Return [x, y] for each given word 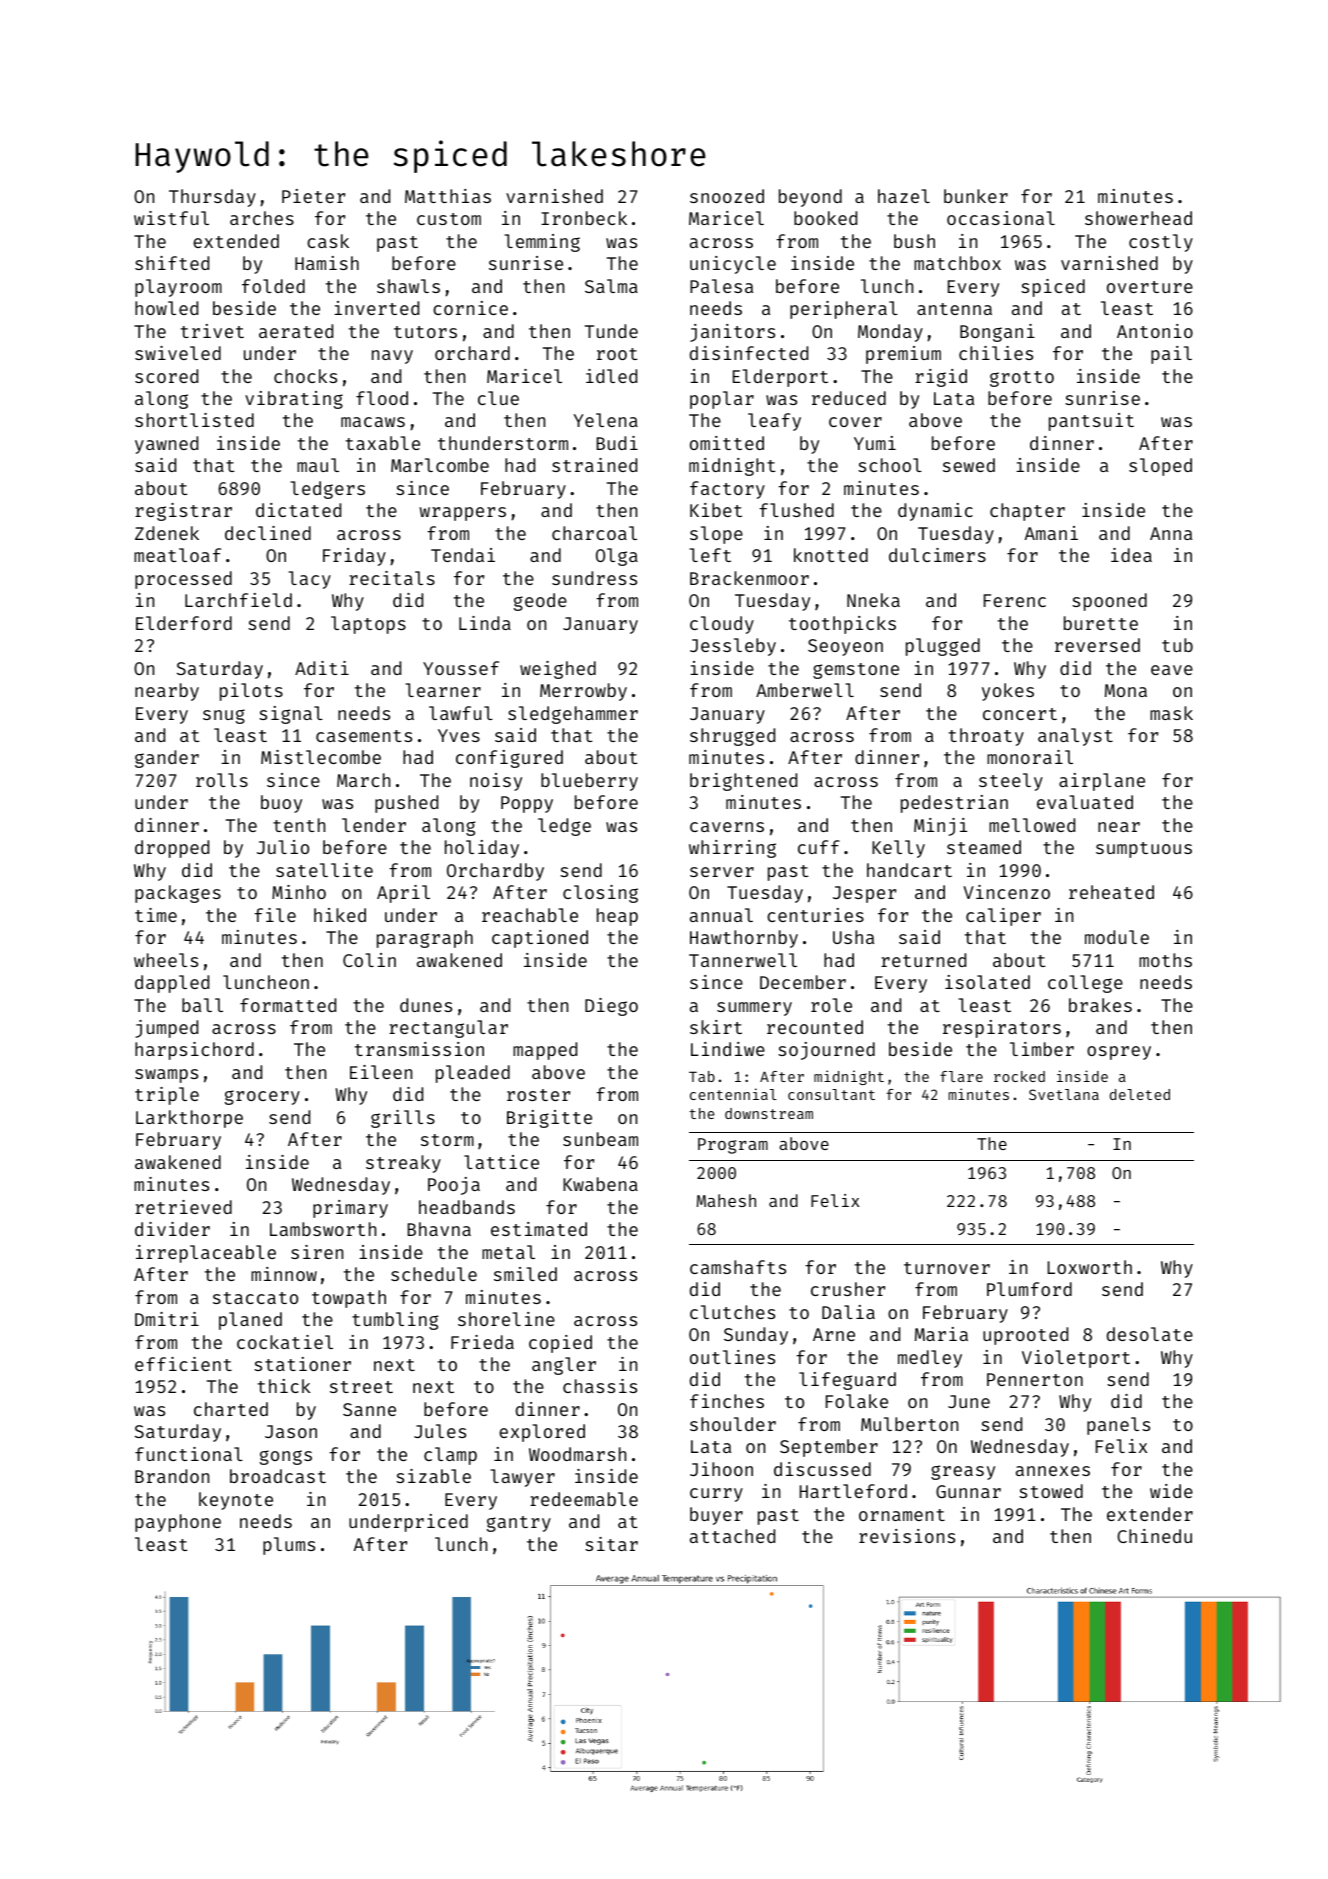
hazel [904, 196]
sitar [611, 1544]
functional [189, 1454]
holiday [482, 849]
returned [923, 960]
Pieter [313, 196]
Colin [369, 960]
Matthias [448, 196]
